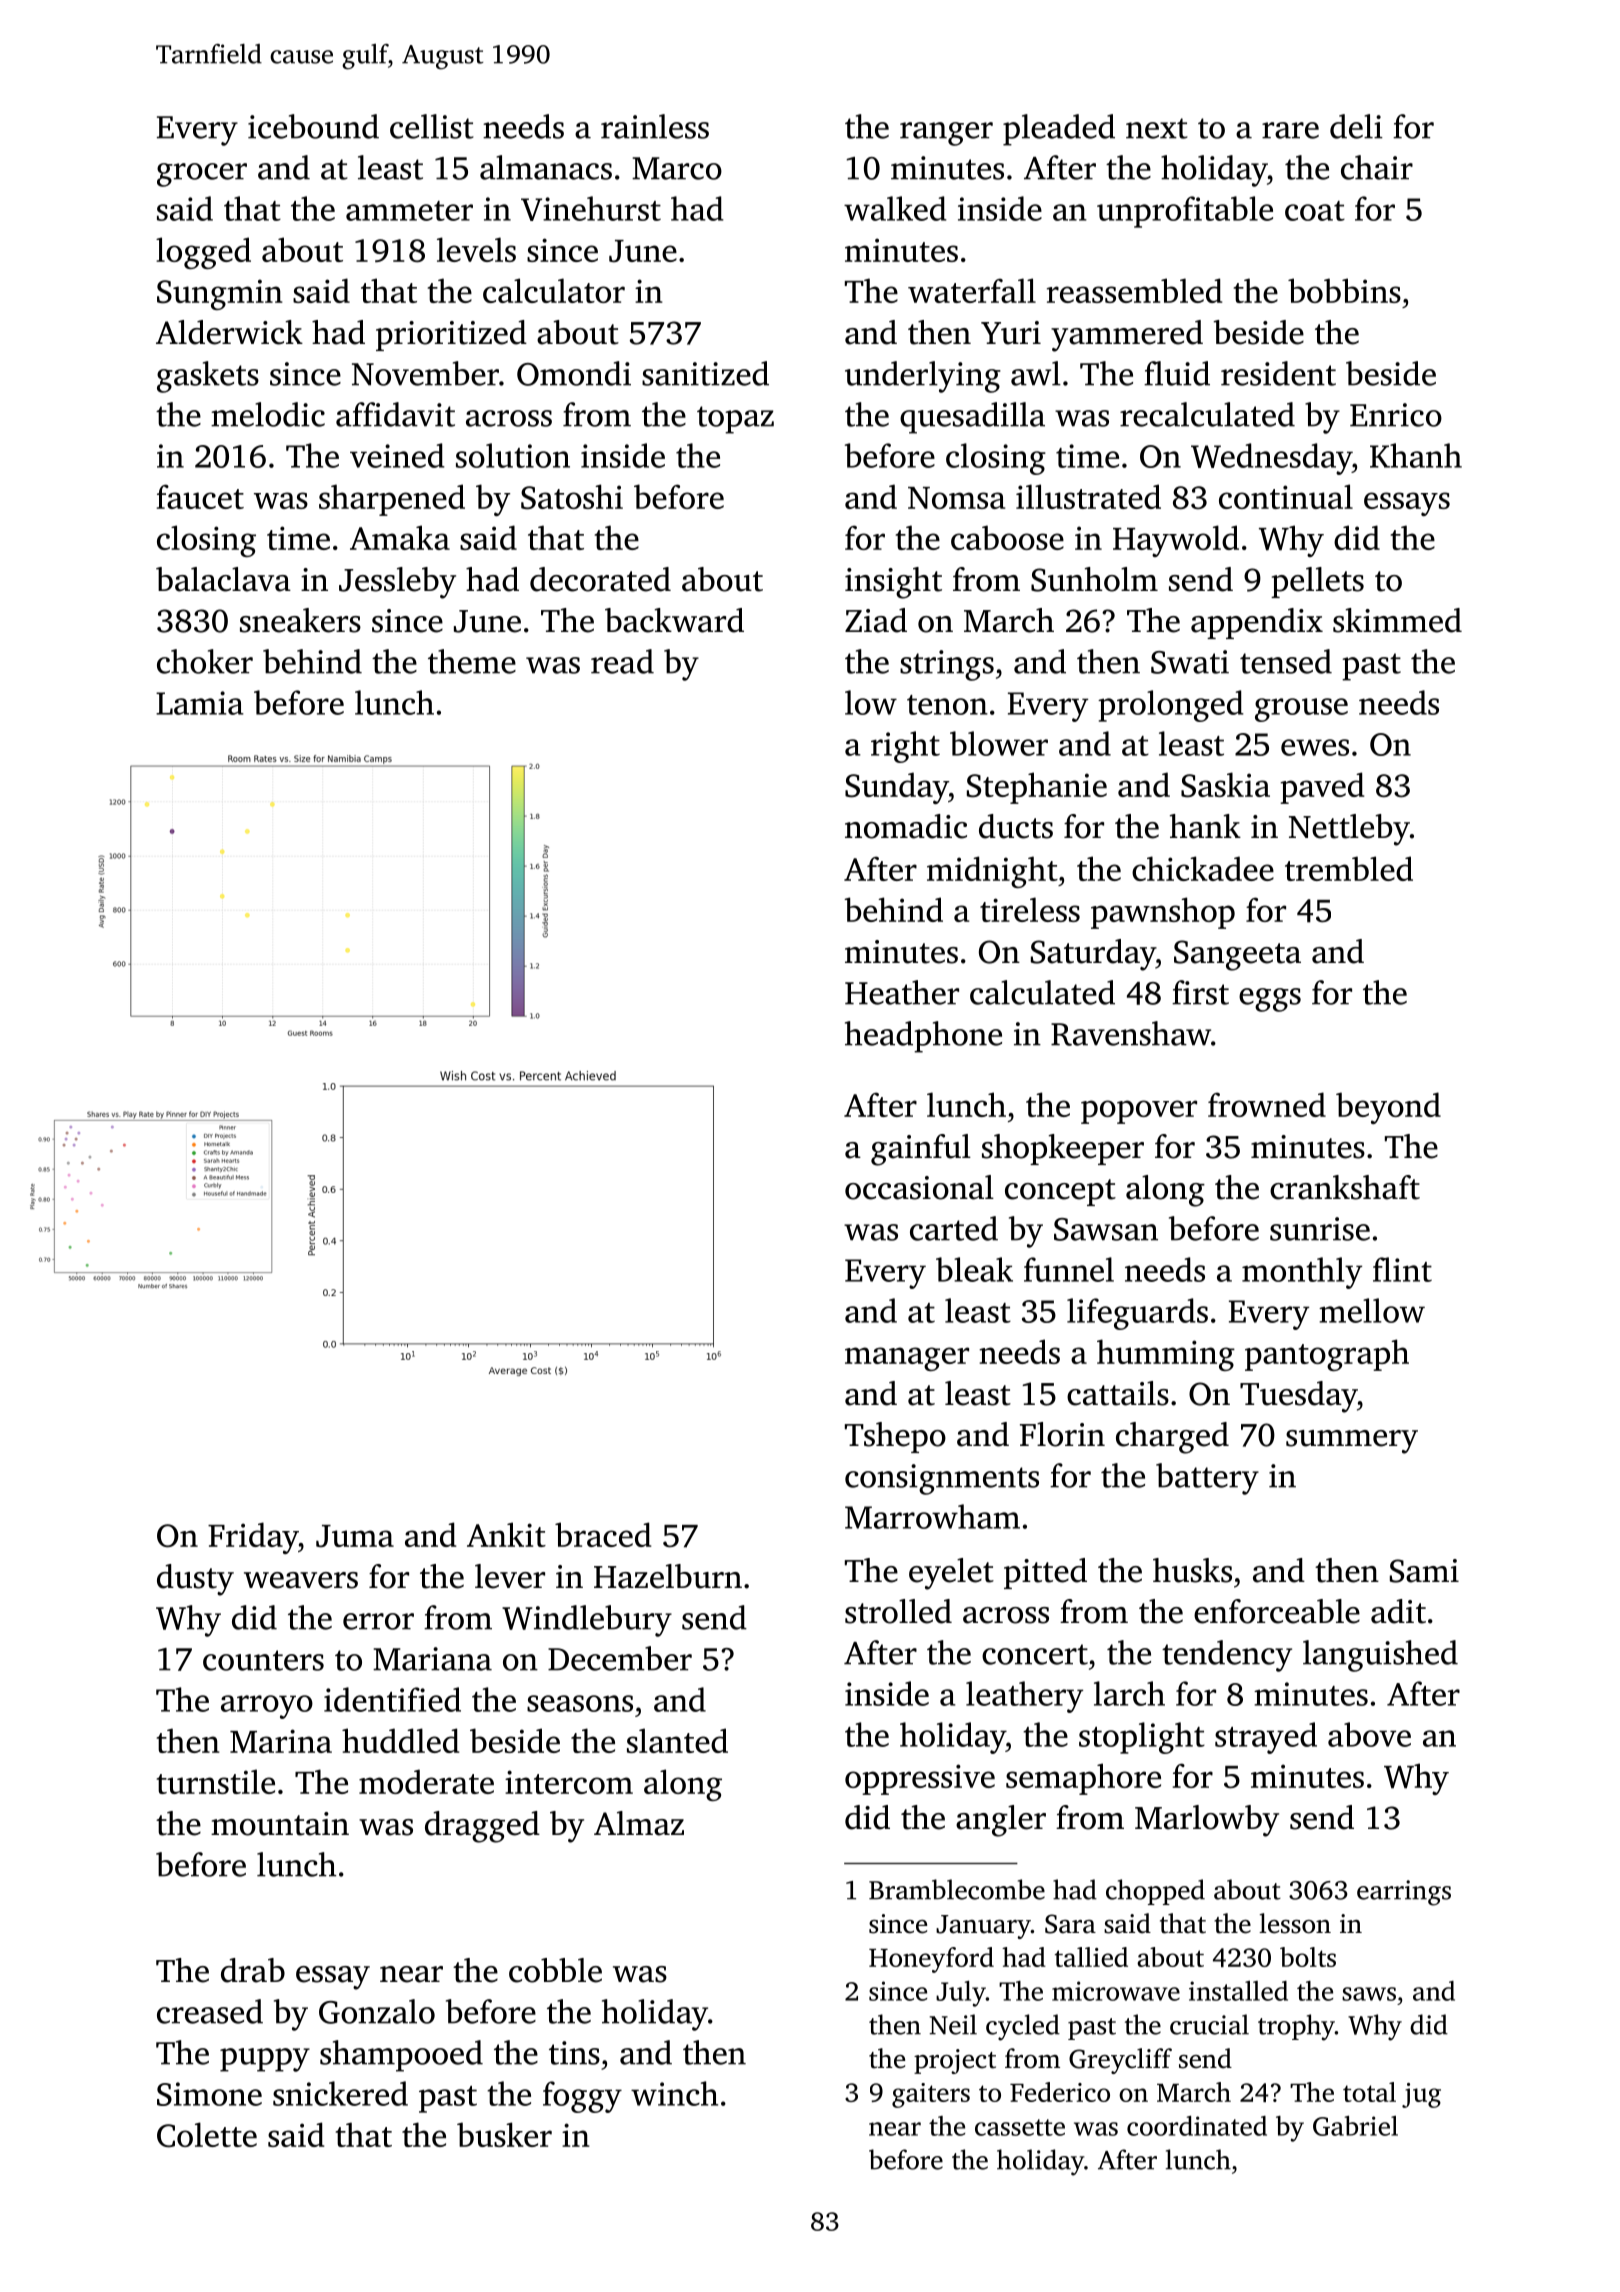 This image has height=2292, width=1620. What do you see at coordinates (200, 703) in the image?
I see `Lamia` at bounding box center [200, 703].
